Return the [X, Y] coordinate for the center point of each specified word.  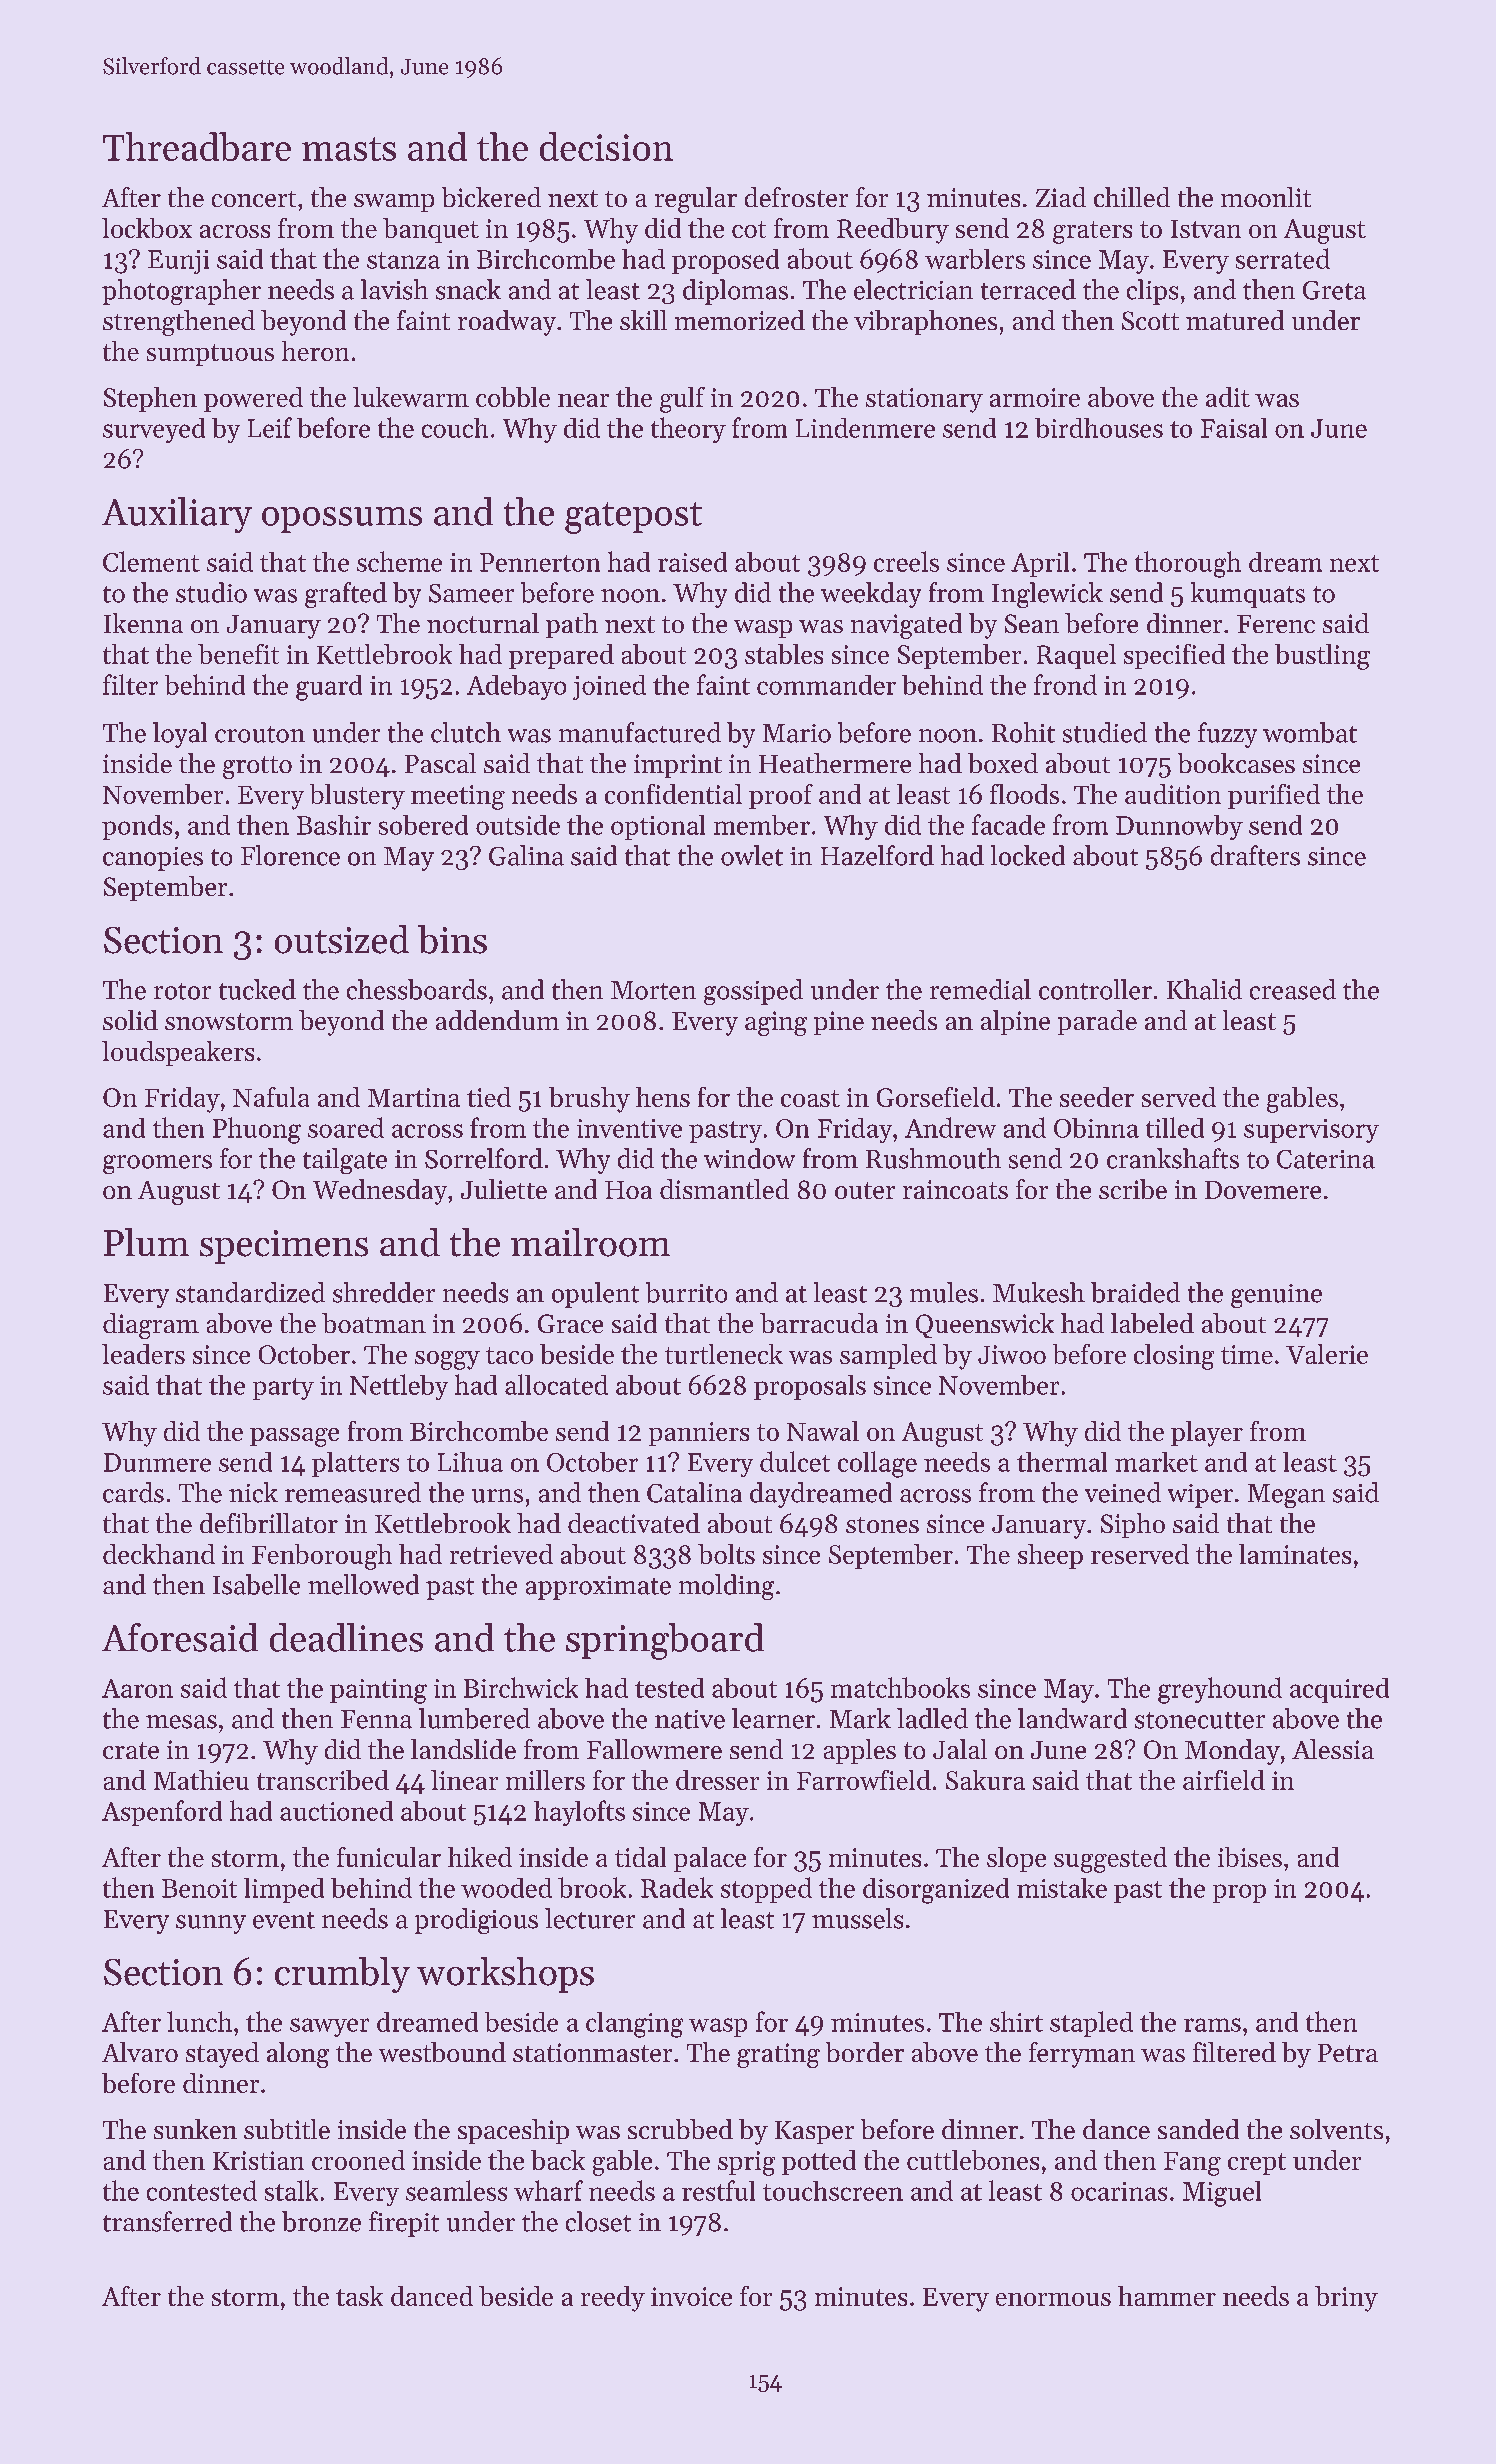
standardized [250, 1292]
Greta [1334, 290]
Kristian [258, 2160]
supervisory [1311, 1131]
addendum [497, 1020]
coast [810, 1098]
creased [1293, 989]
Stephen [150, 399]
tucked [257, 989]
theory [688, 430]
